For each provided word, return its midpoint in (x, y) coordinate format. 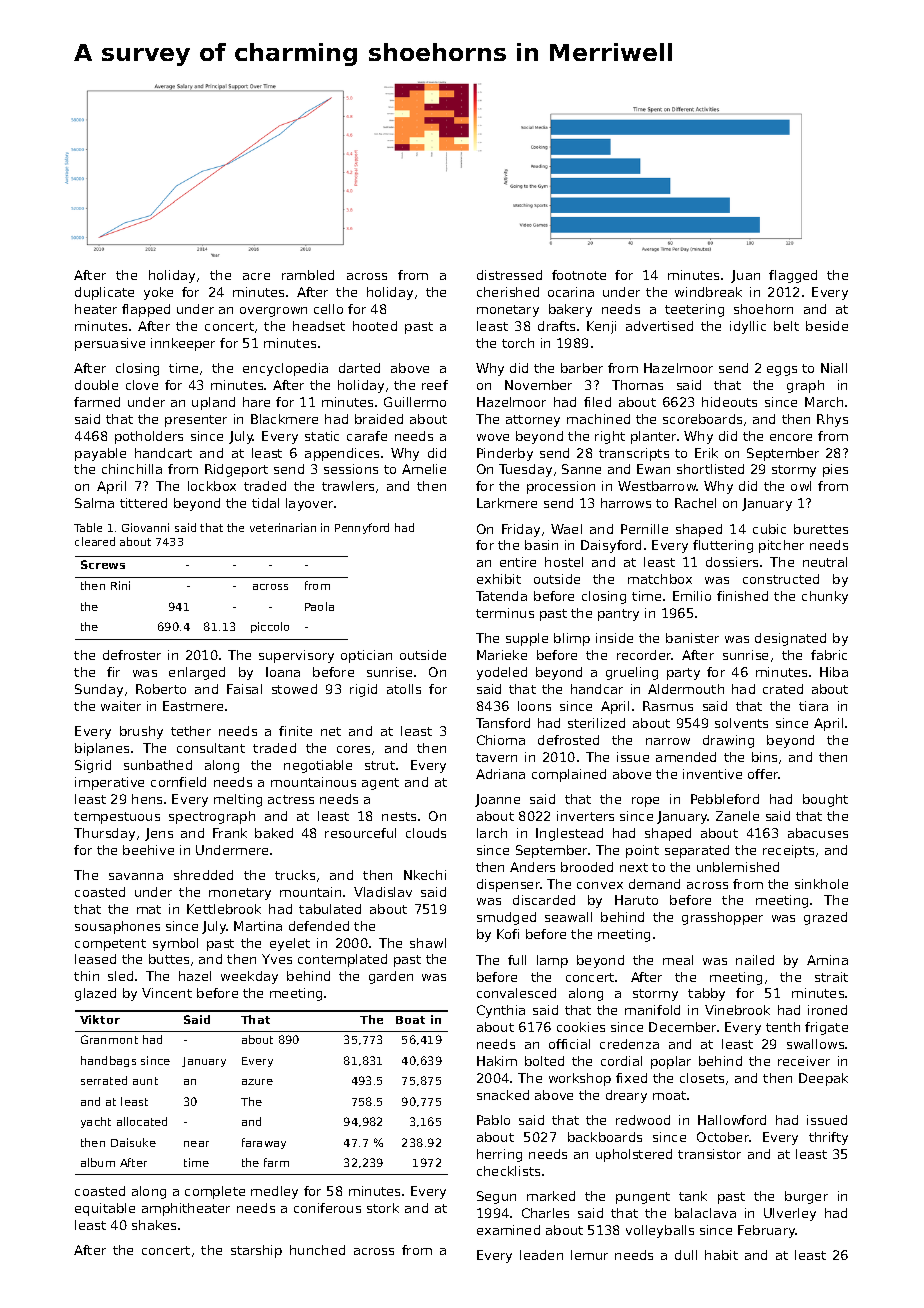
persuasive (110, 344)
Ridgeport (236, 470)
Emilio (692, 596)
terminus (505, 613)
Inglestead (569, 834)
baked (274, 833)
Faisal (244, 689)
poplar (671, 1062)
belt (786, 326)
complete (215, 1192)
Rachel (695, 503)
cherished (508, 292)
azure (257, 1082)
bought (825, 800)
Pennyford (362, 528)
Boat (410, 1020)
